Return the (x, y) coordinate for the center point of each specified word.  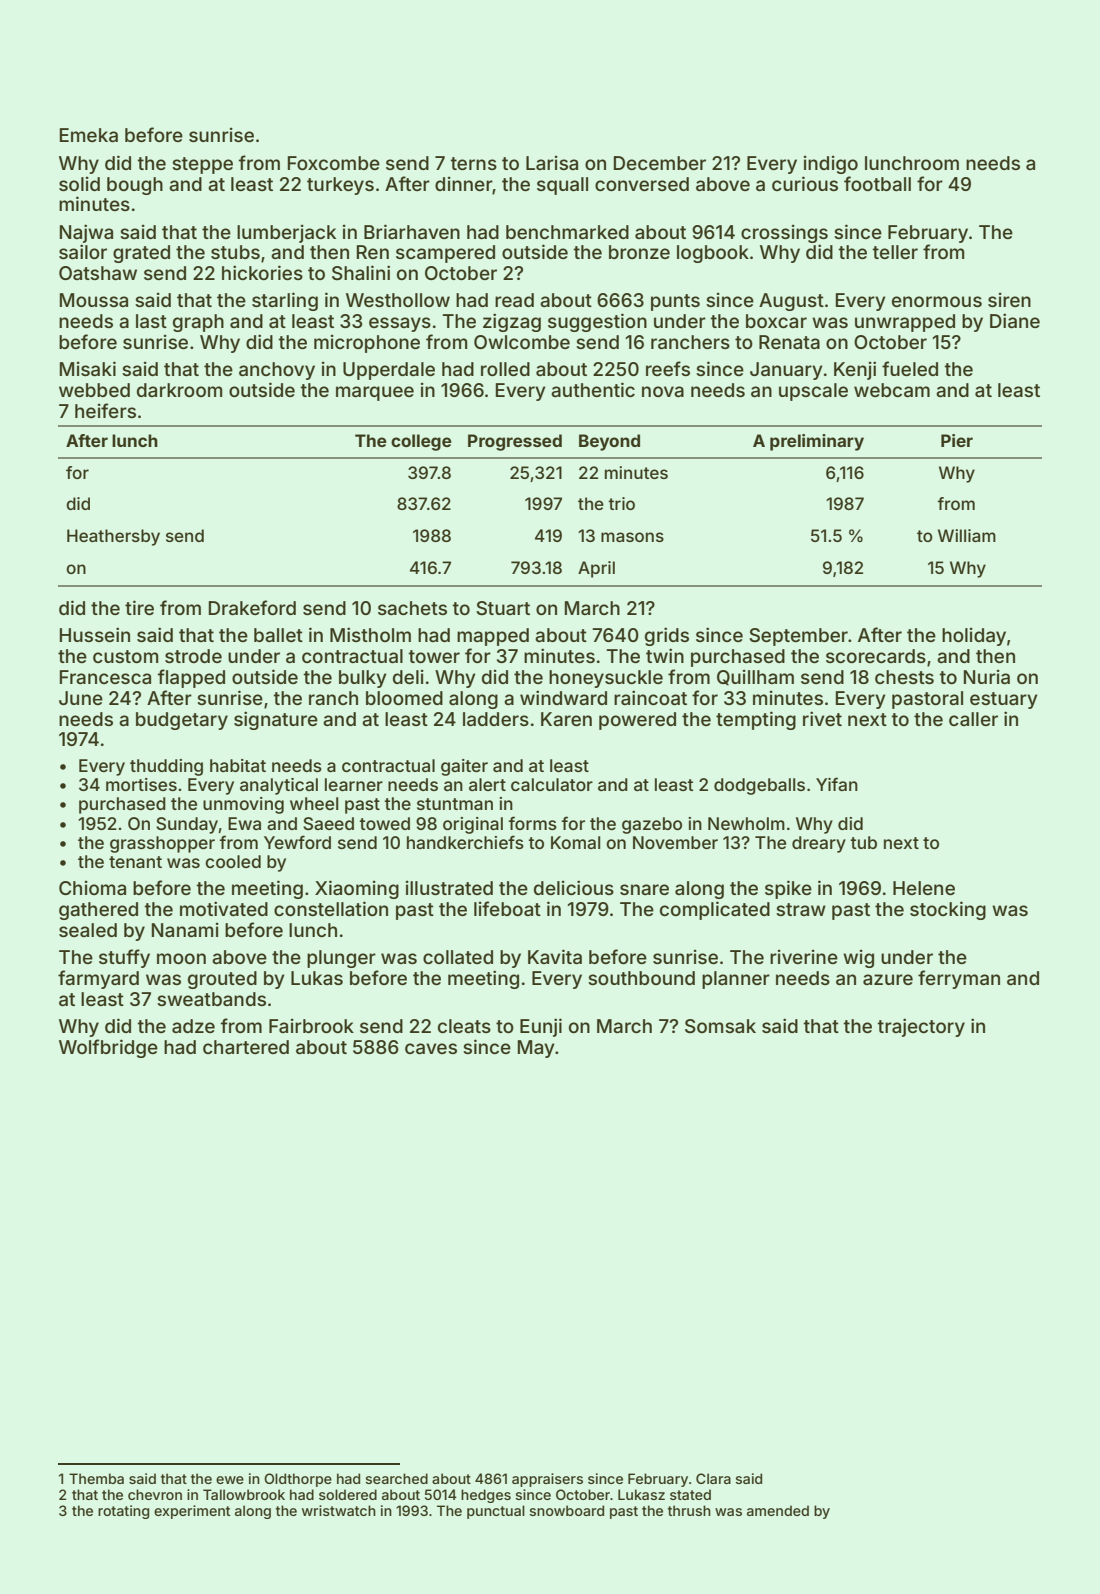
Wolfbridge (108, 1048)
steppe (202, 165)
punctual (496, 1512)
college (421, 442)
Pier (957, 440)
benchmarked (567, 232)
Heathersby (113, 537)
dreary (819, 844)
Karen (566, 719)
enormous (937, 301)
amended (778, 1510)
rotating (123, 1512)
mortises (141, 784)
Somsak (720, 1026)
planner (736, 980)
